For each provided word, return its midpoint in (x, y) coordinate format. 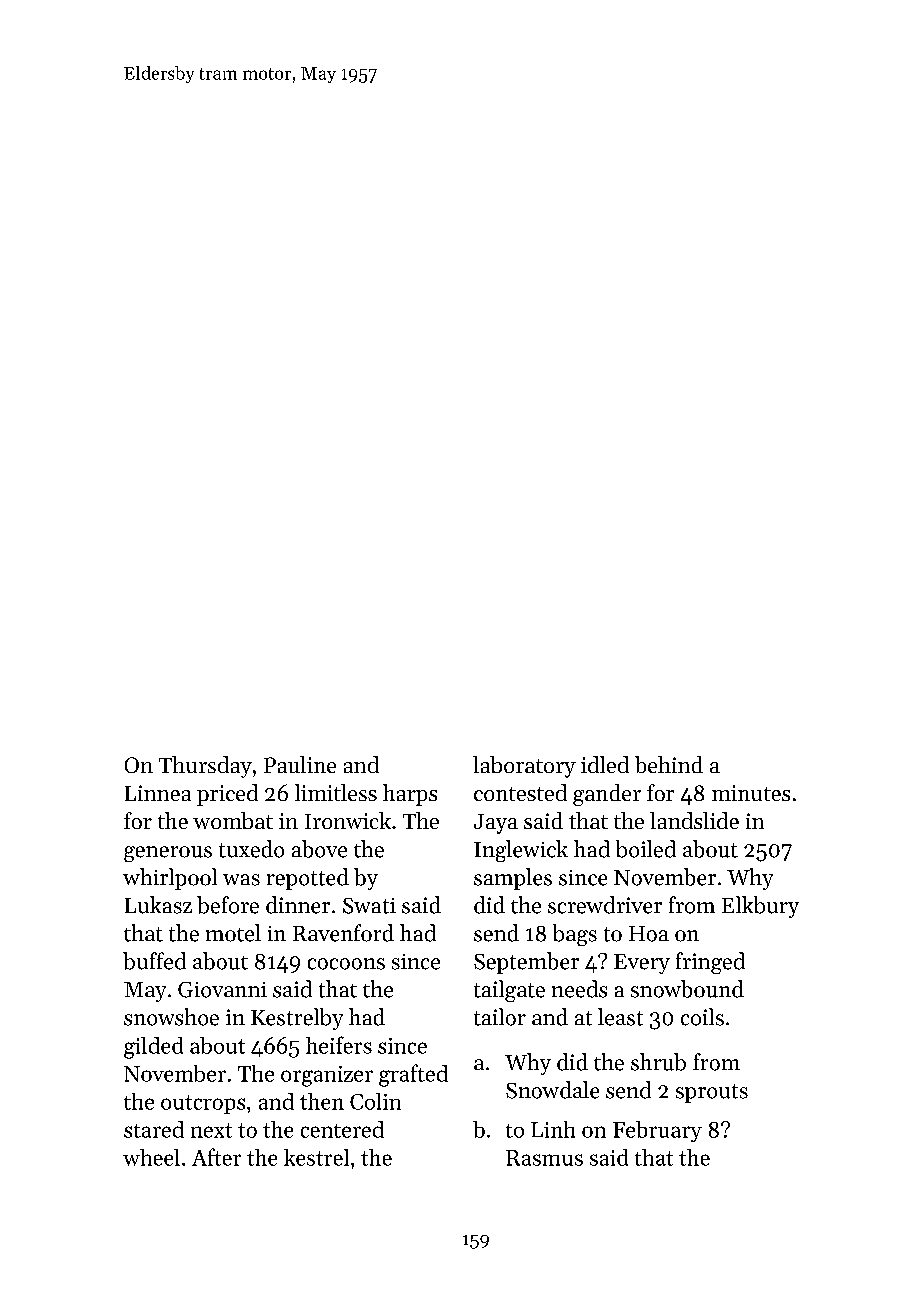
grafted (413, 1075)
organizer (327, 1076)
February (657, 1131)
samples (513, 879)
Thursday (205, 767)
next (211, 1130)
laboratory (524, 767)
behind (669, 764)
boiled (646, 849)
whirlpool (170, 879)
